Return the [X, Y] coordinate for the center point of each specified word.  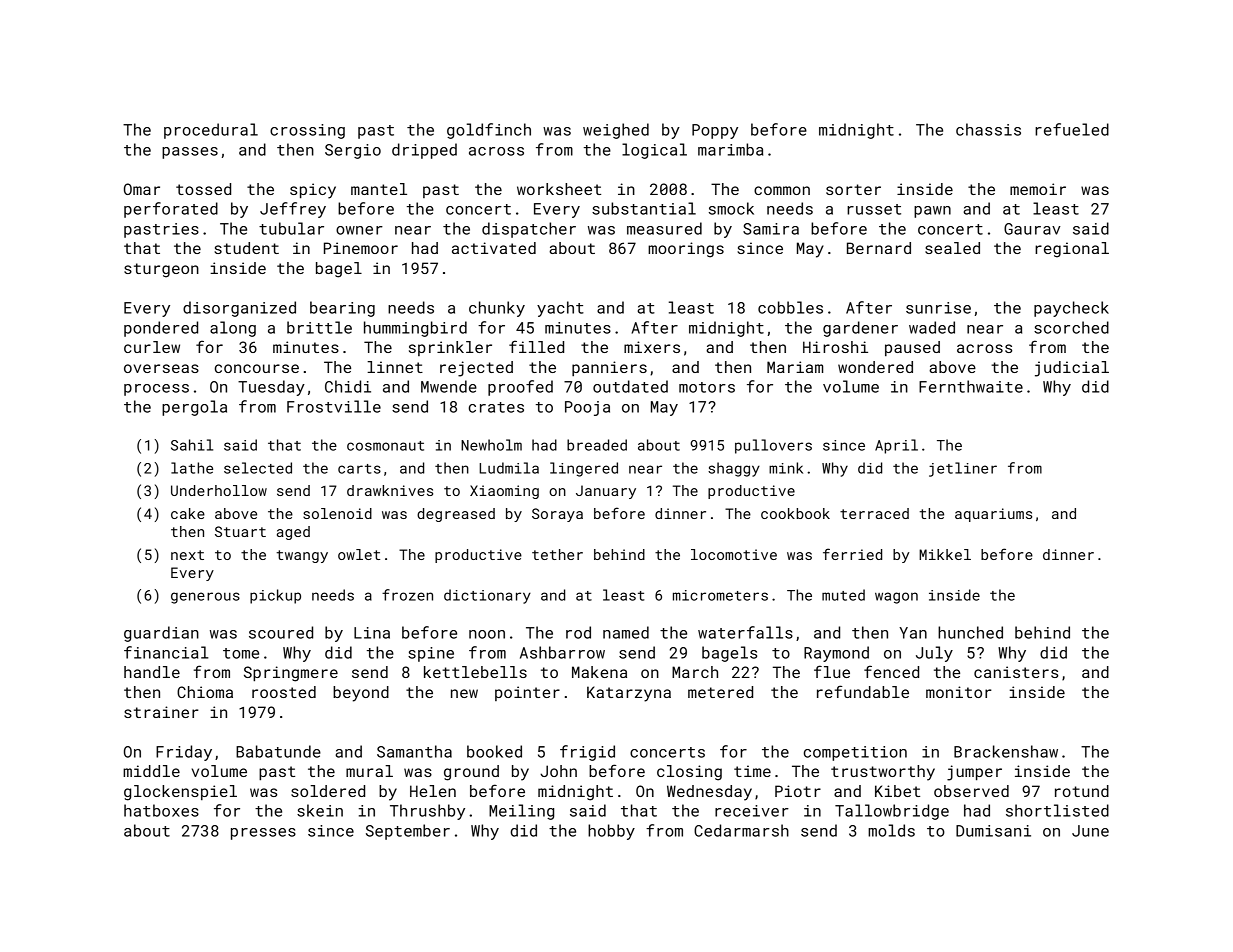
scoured [281, 632]
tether [557, 554]
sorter [853, 189]
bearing [342, 309]
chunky [497, 309]
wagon [896, 598]
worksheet [559, 189]
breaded [597, 445]
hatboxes [161, 810]
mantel [379, 189]
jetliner [963, 469]
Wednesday [709, 793]
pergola [194, 408]
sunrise [938, 308]
